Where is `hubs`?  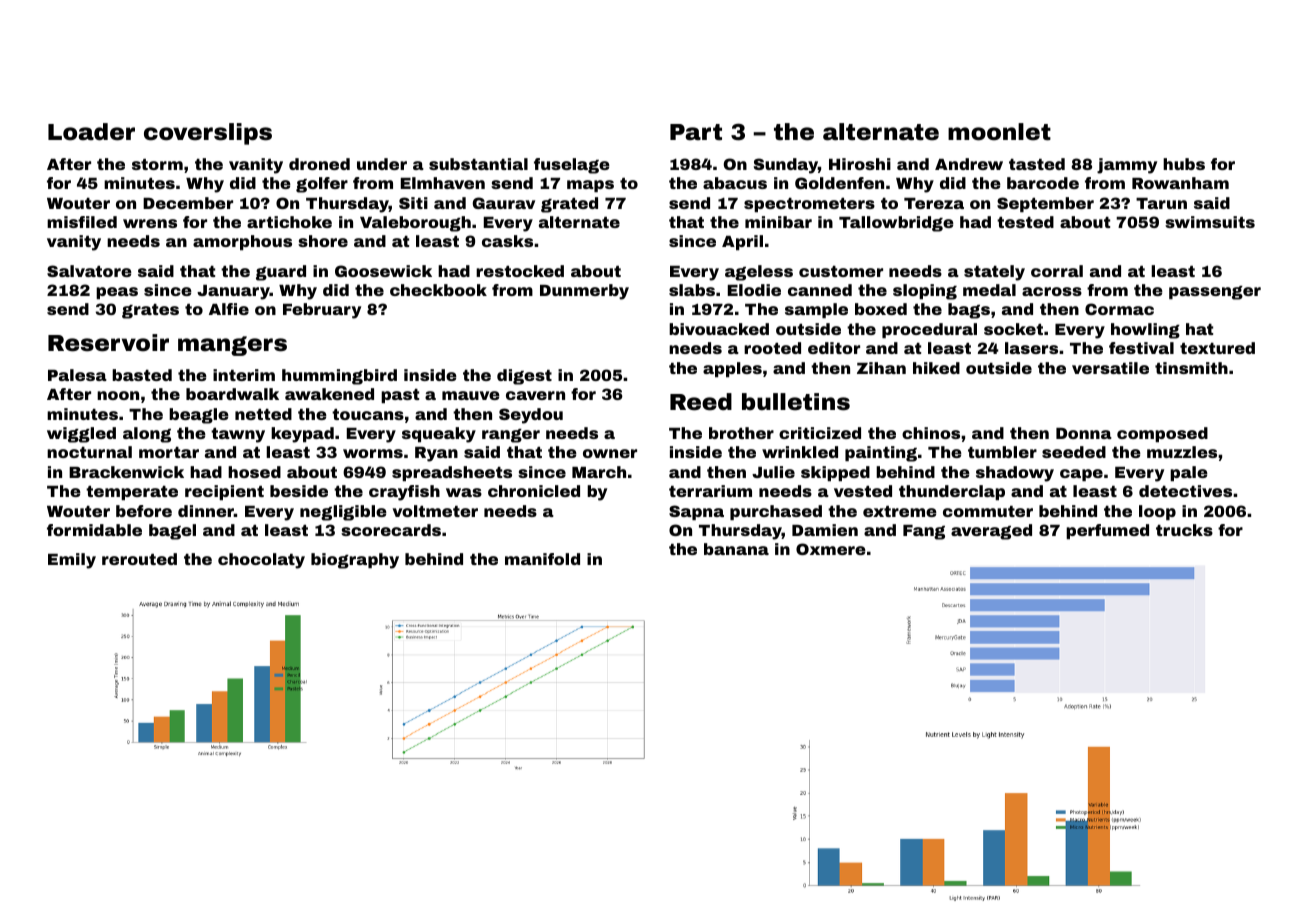 hubs is located at coordinates (1184, 164).
